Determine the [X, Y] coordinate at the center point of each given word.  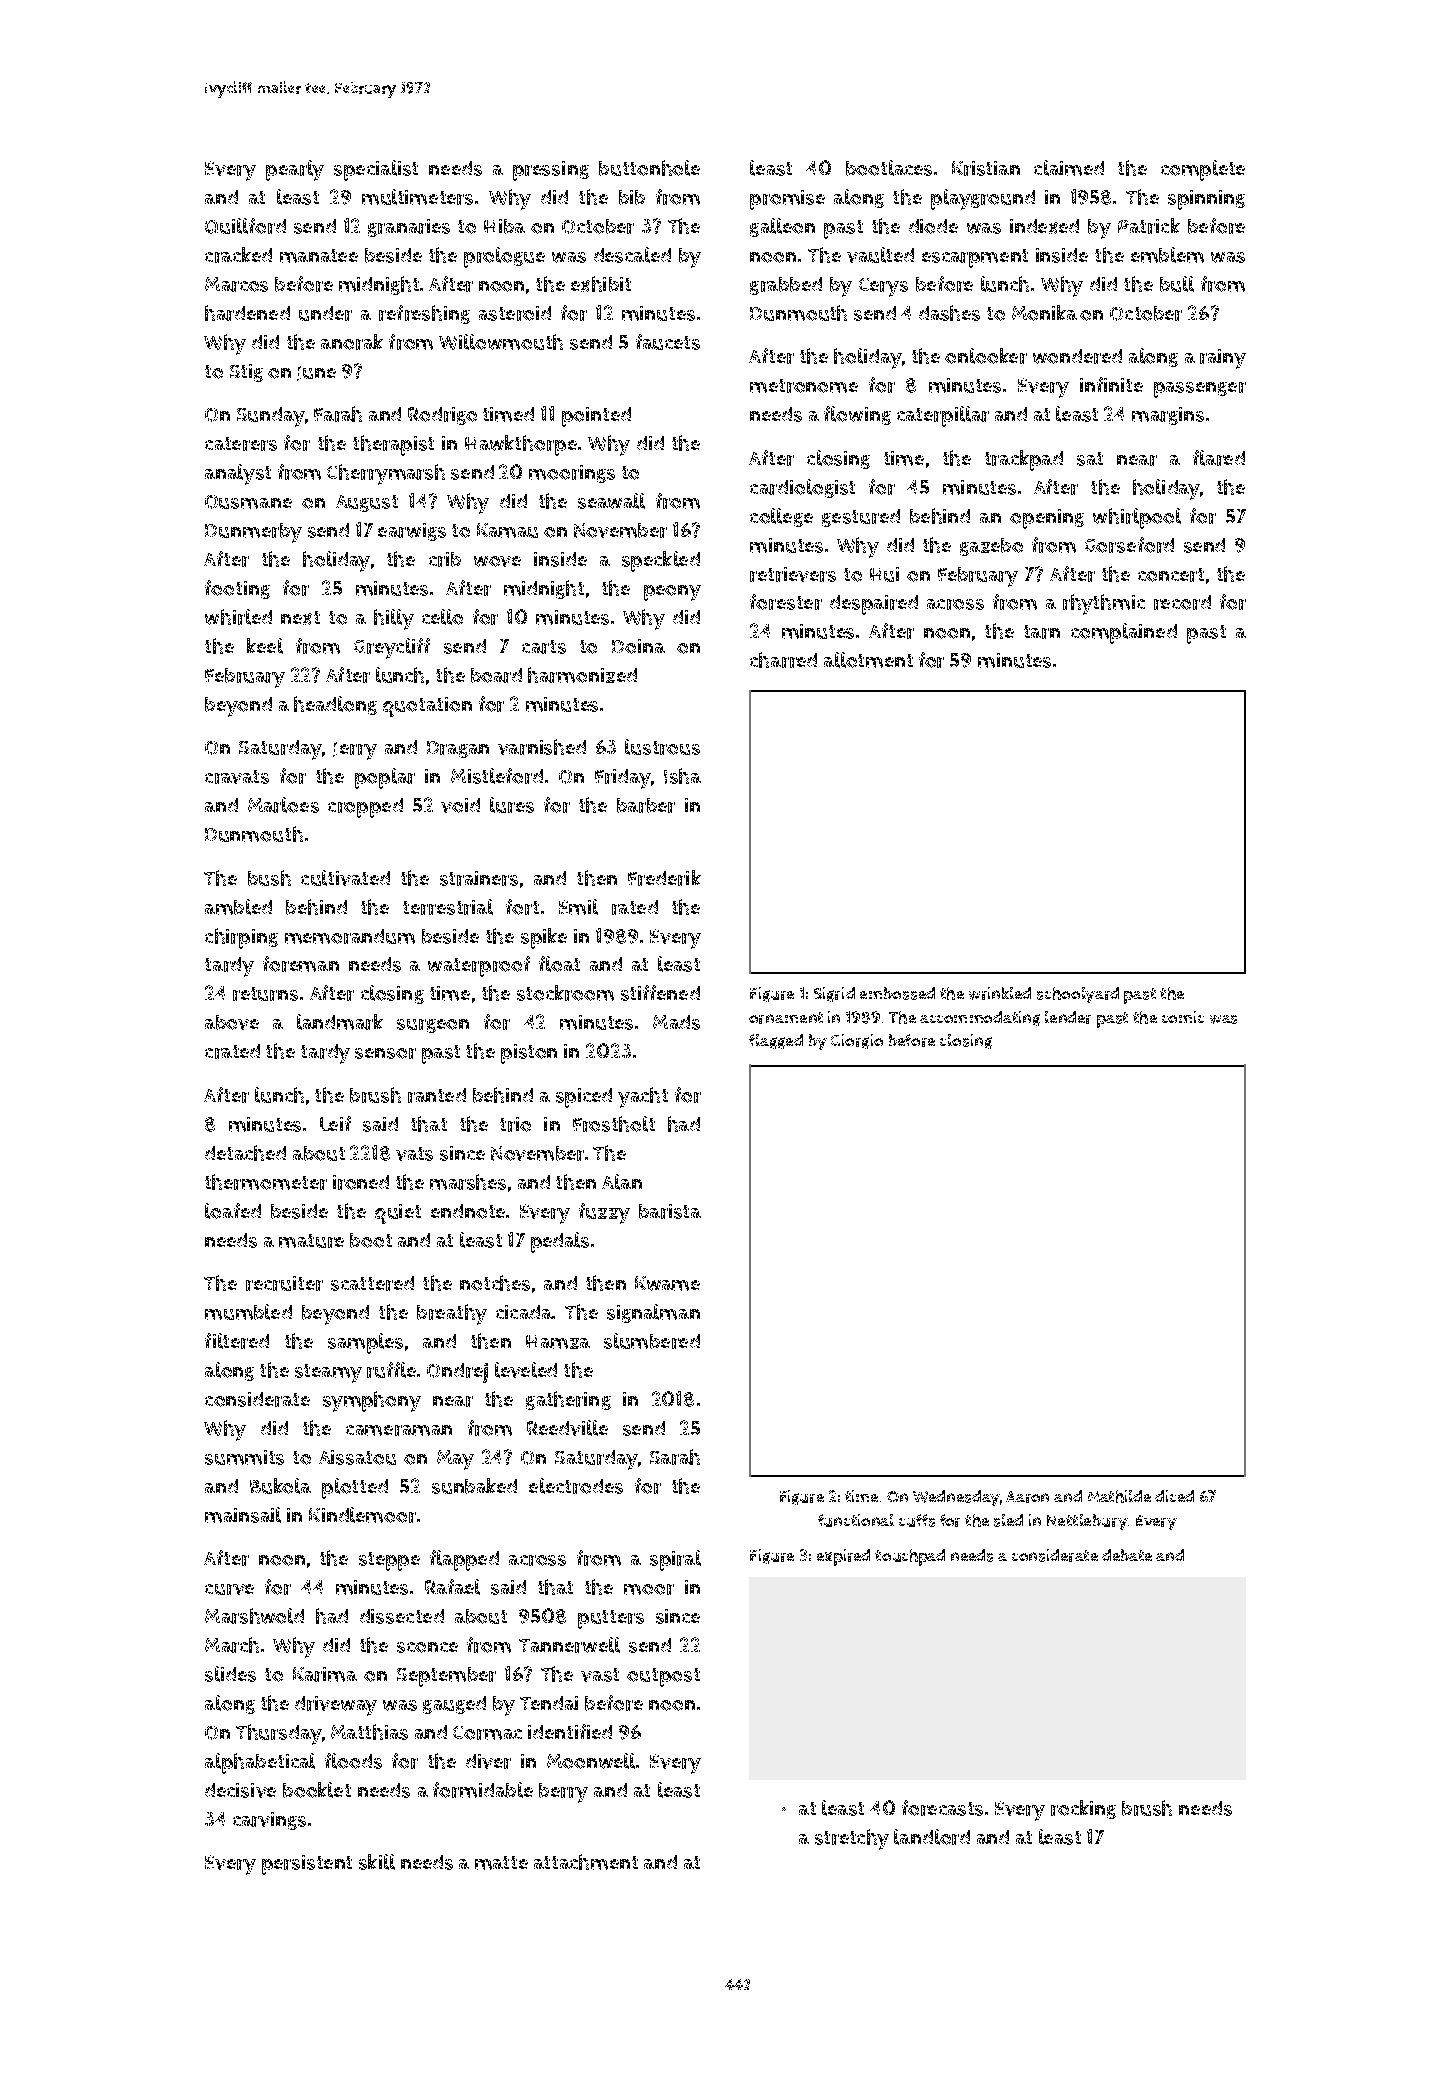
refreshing [424, 314]
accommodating [980, 1018]
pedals [560, 1242]
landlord [932, 1837]
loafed [233, 1211]
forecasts [942, 1808]
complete [1203, 170]
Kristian [986, 168]
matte [501, 1863]
